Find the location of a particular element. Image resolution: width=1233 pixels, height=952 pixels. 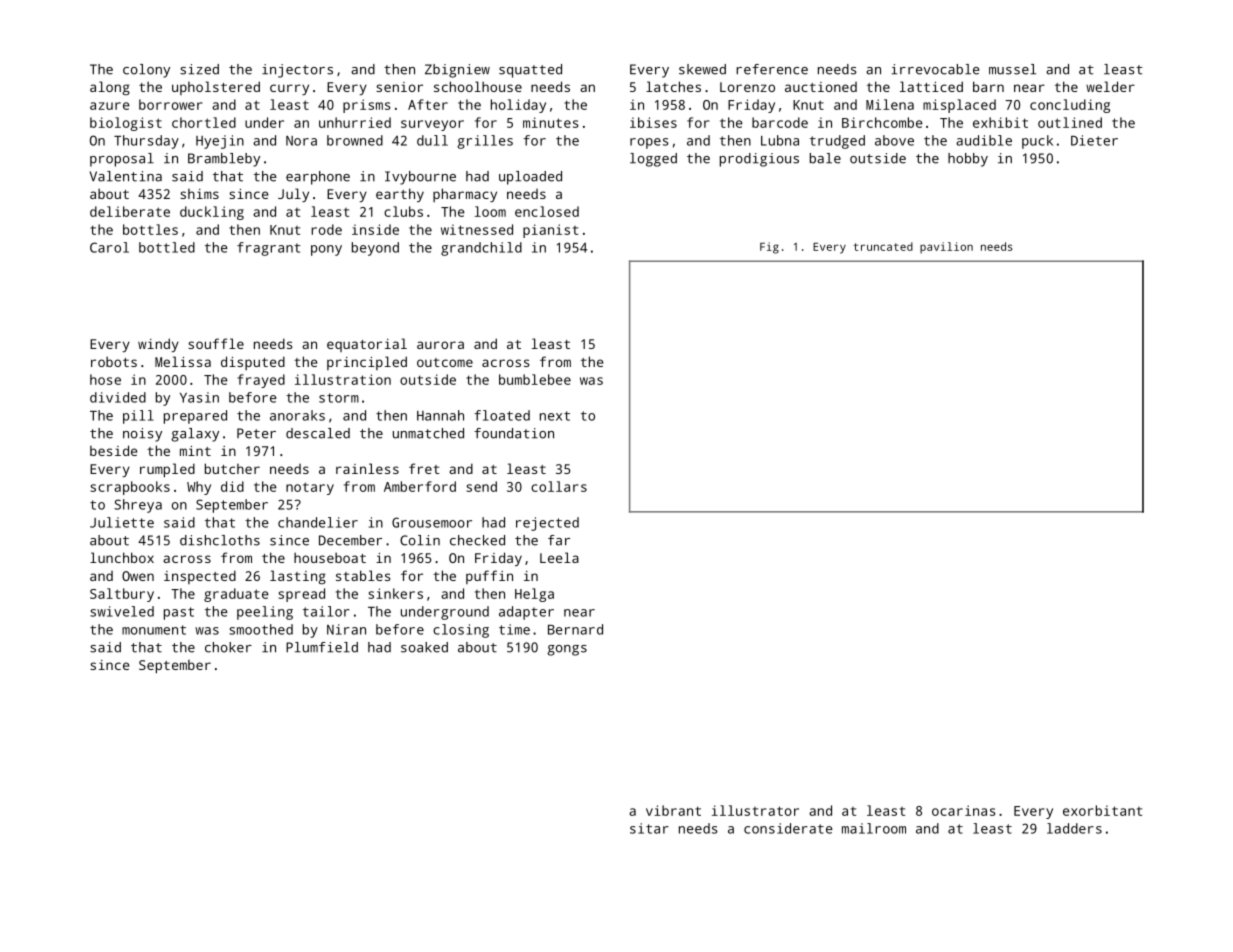

exorbitant is located at coordinates (1102, 810).
